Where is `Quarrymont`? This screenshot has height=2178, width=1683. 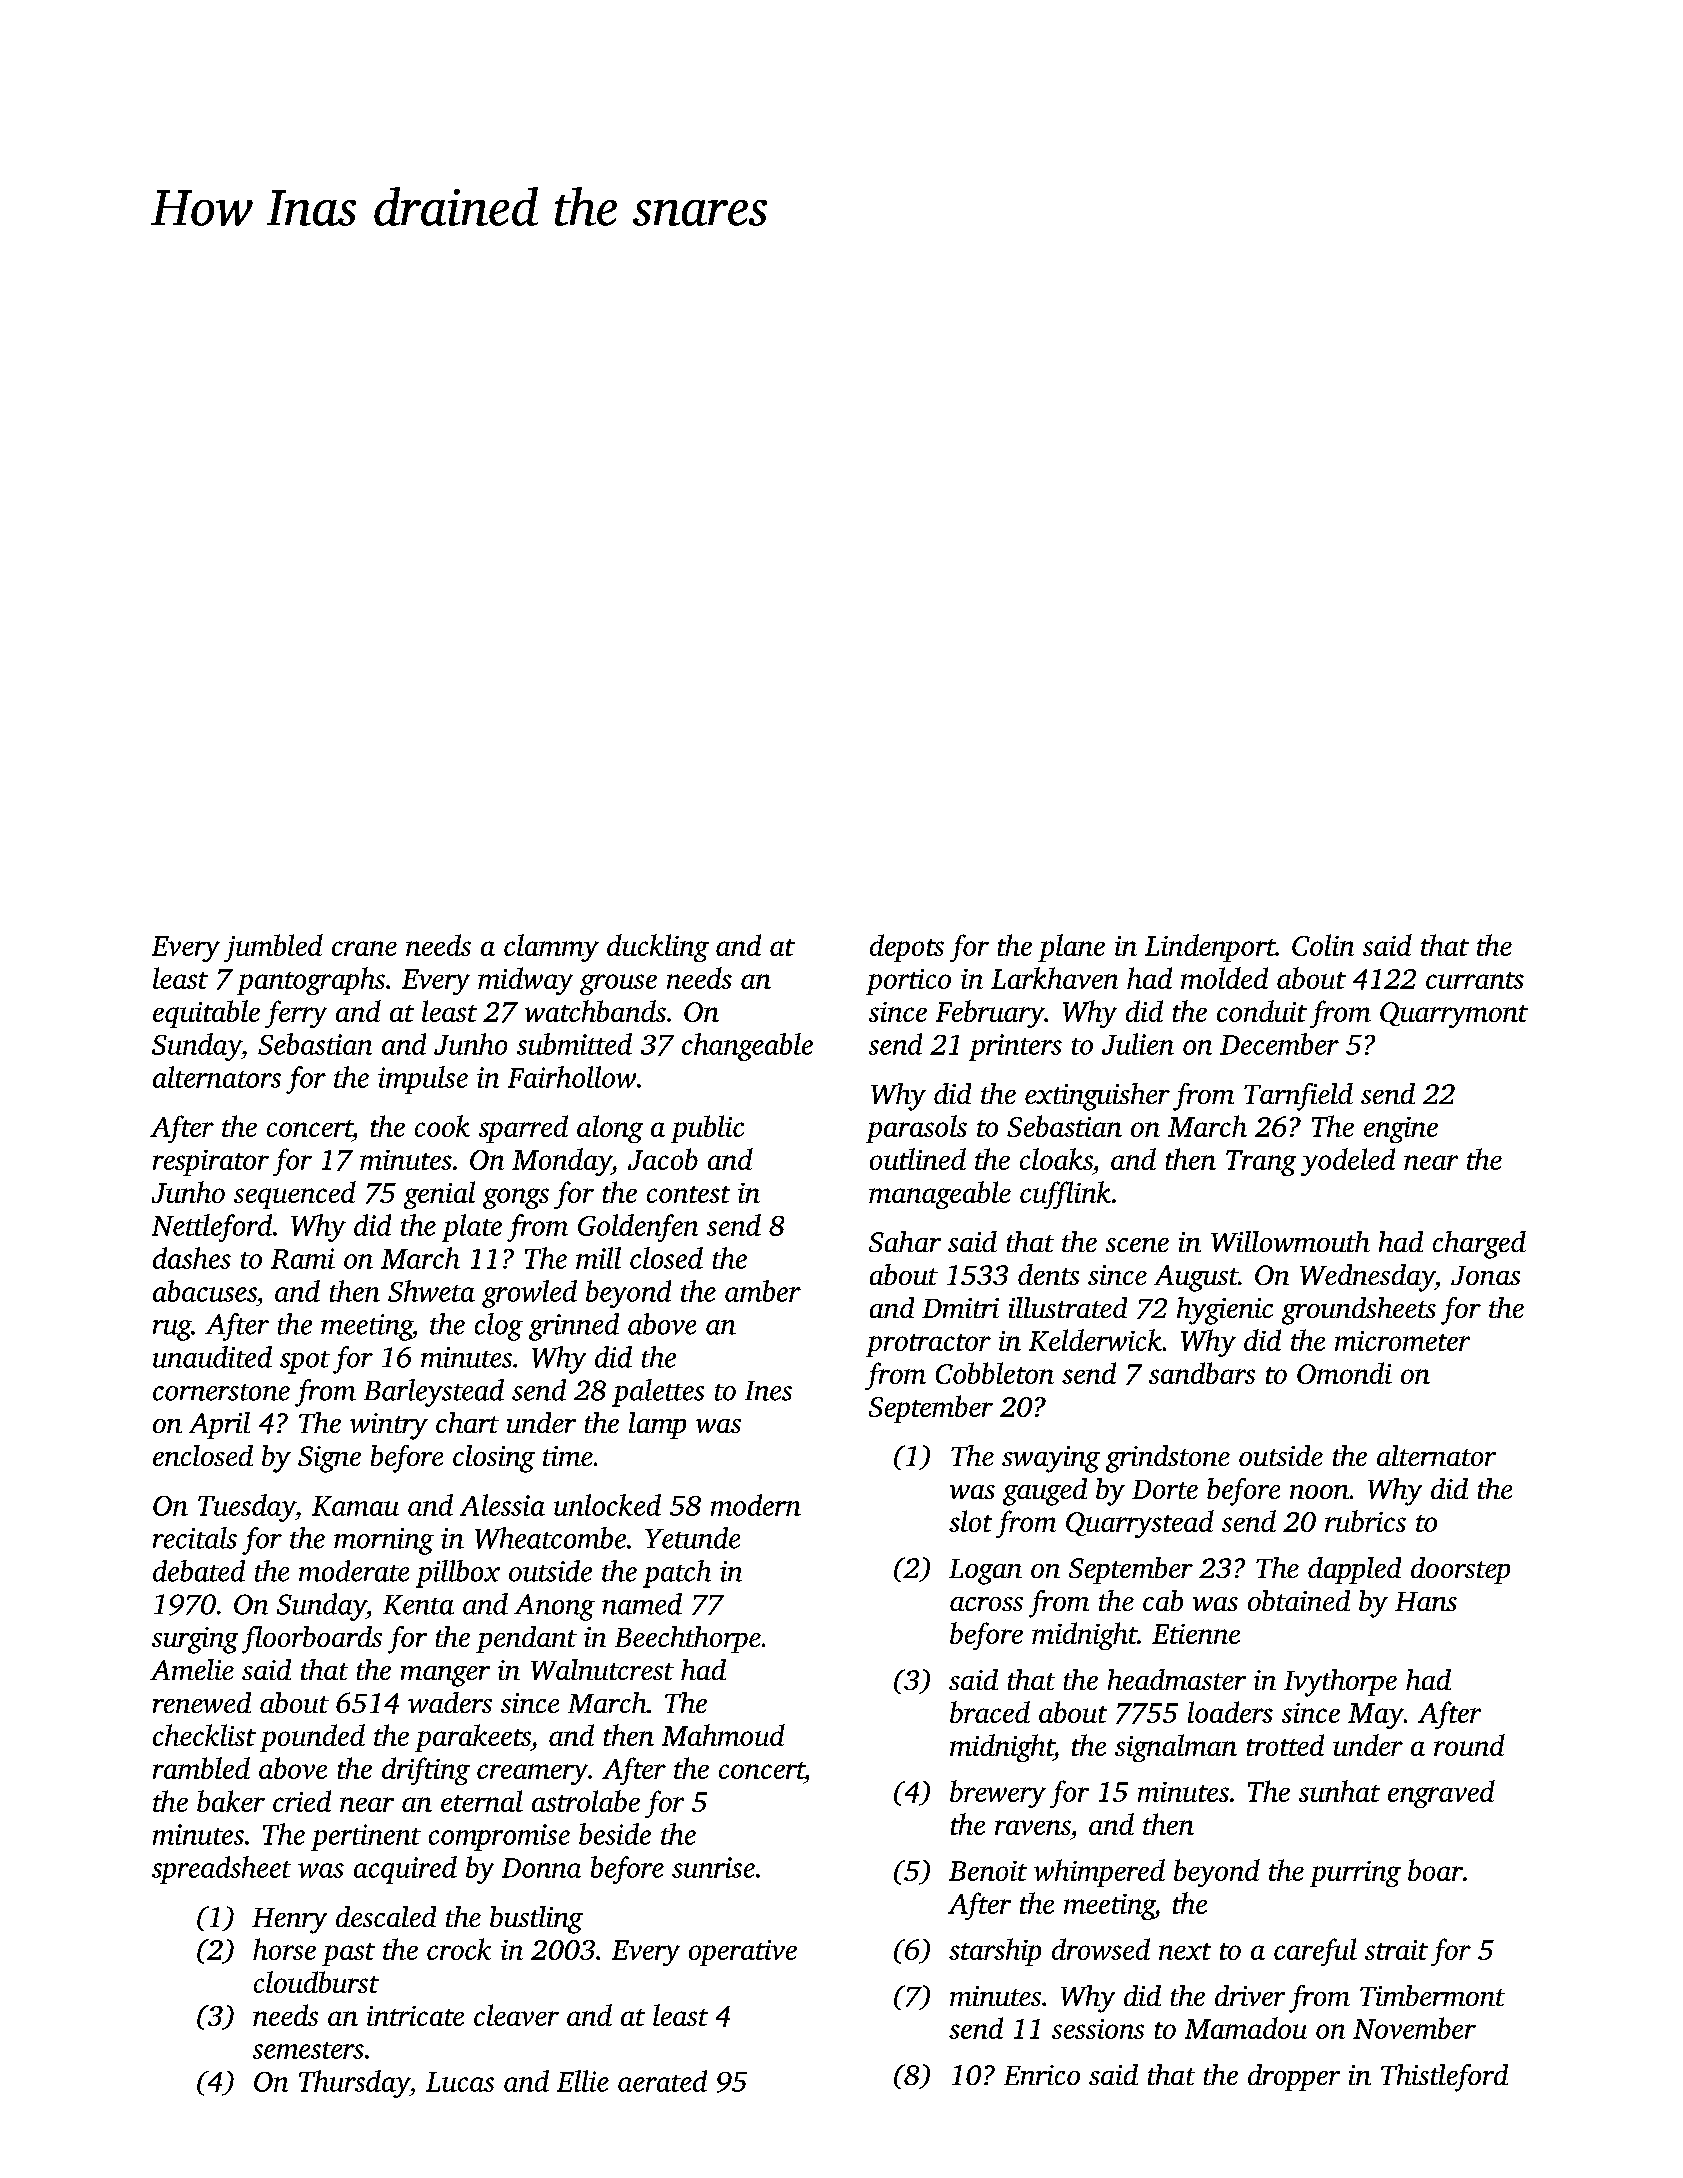 Quarrymont is located at coordinates (1454, 1015).
